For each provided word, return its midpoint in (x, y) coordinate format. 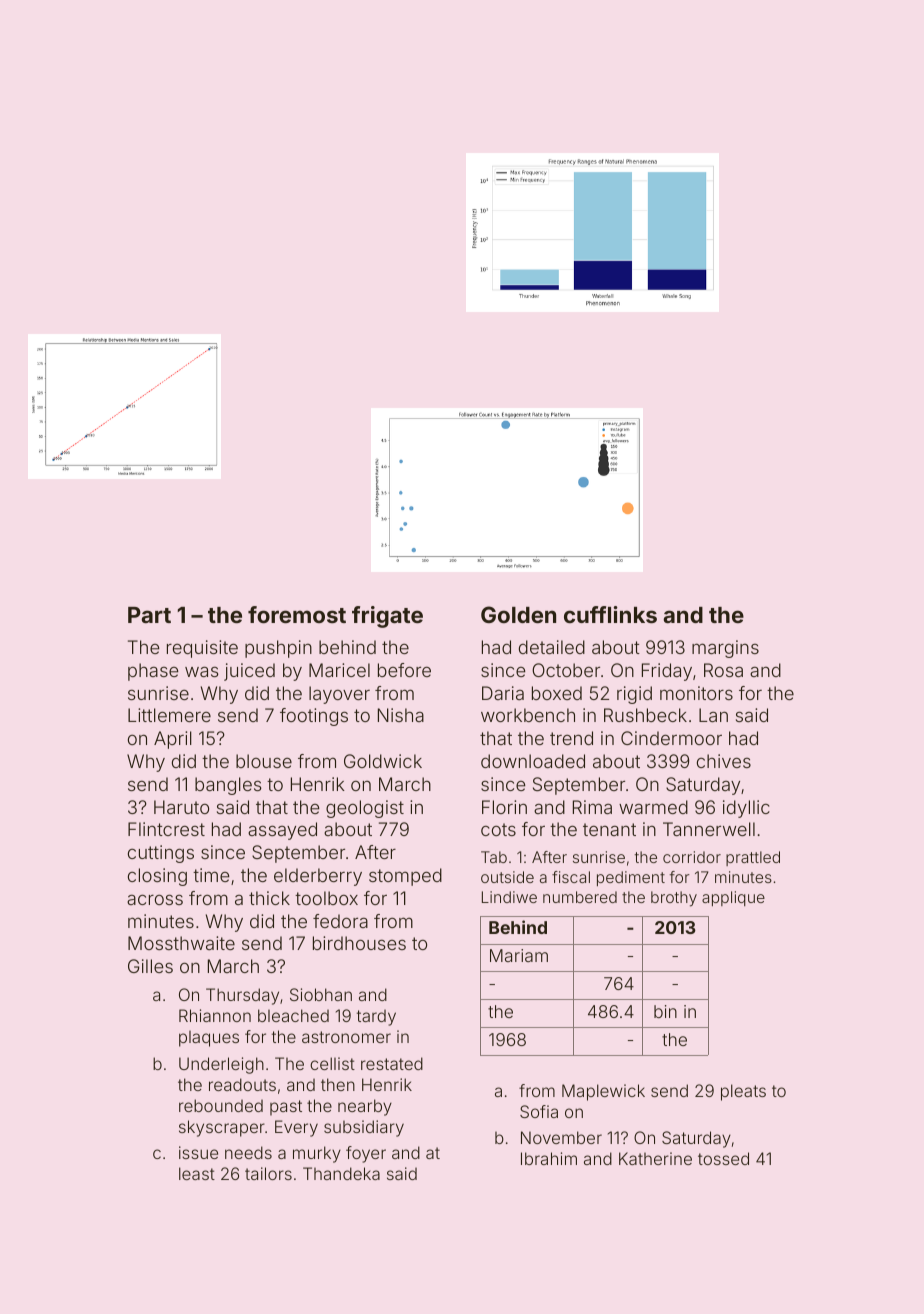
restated (392, 1063)
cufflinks (610, 614)
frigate (387, 617)
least (197, 1173)
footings (314, 717)
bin (665, 1011)
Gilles (150, 966)
